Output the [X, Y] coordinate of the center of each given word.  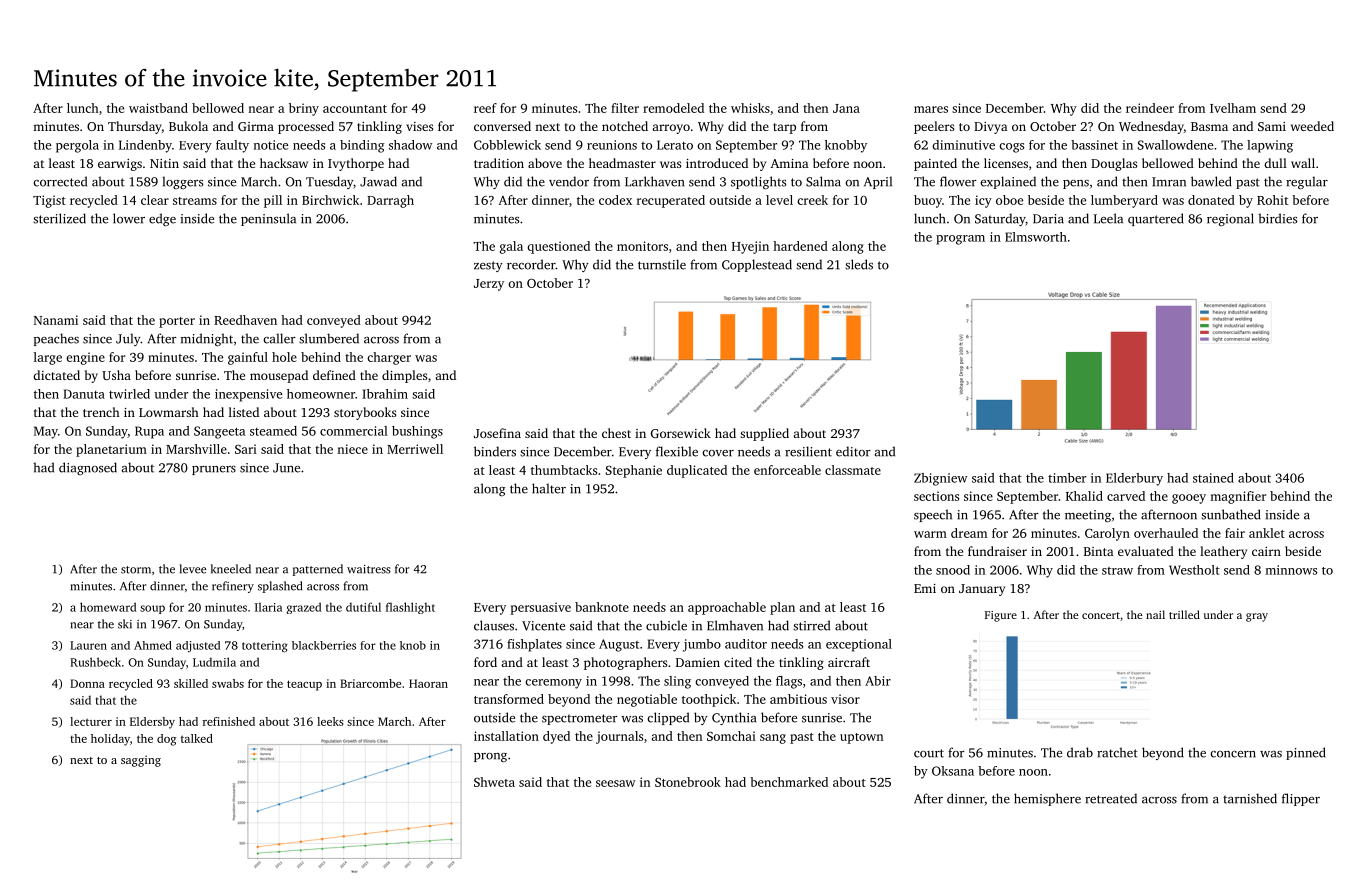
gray [1257, 617]
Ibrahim [385, 394]
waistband [158, 108]
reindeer [1150, 108]
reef [485, 108]
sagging [141, 761]
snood [953, 570]
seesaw [615, 783]
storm [136, 570]
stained [1213, 478]
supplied [764, 434]
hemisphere [1047, 799]
